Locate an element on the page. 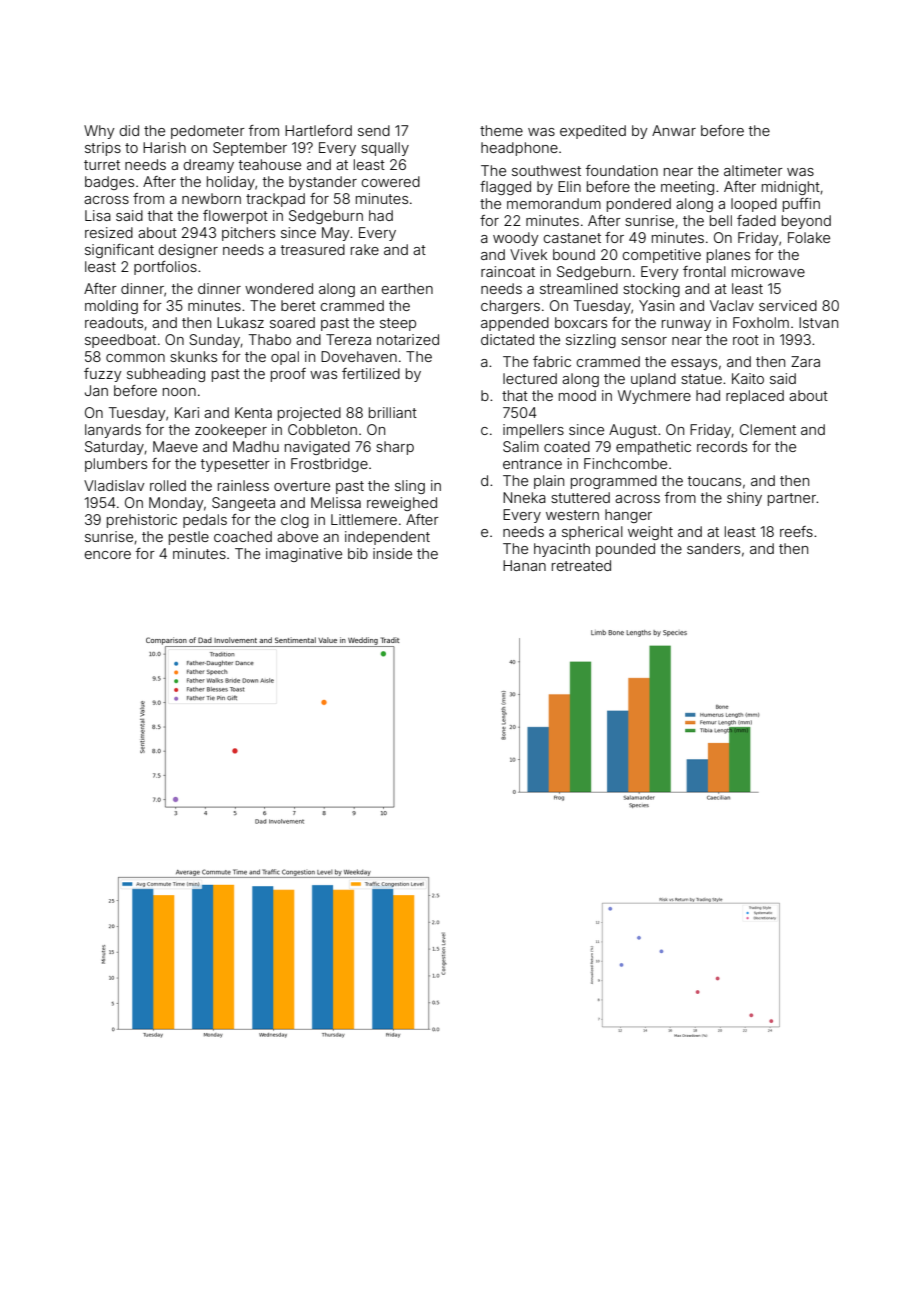  flagged is located at coordinates (505, 188).
